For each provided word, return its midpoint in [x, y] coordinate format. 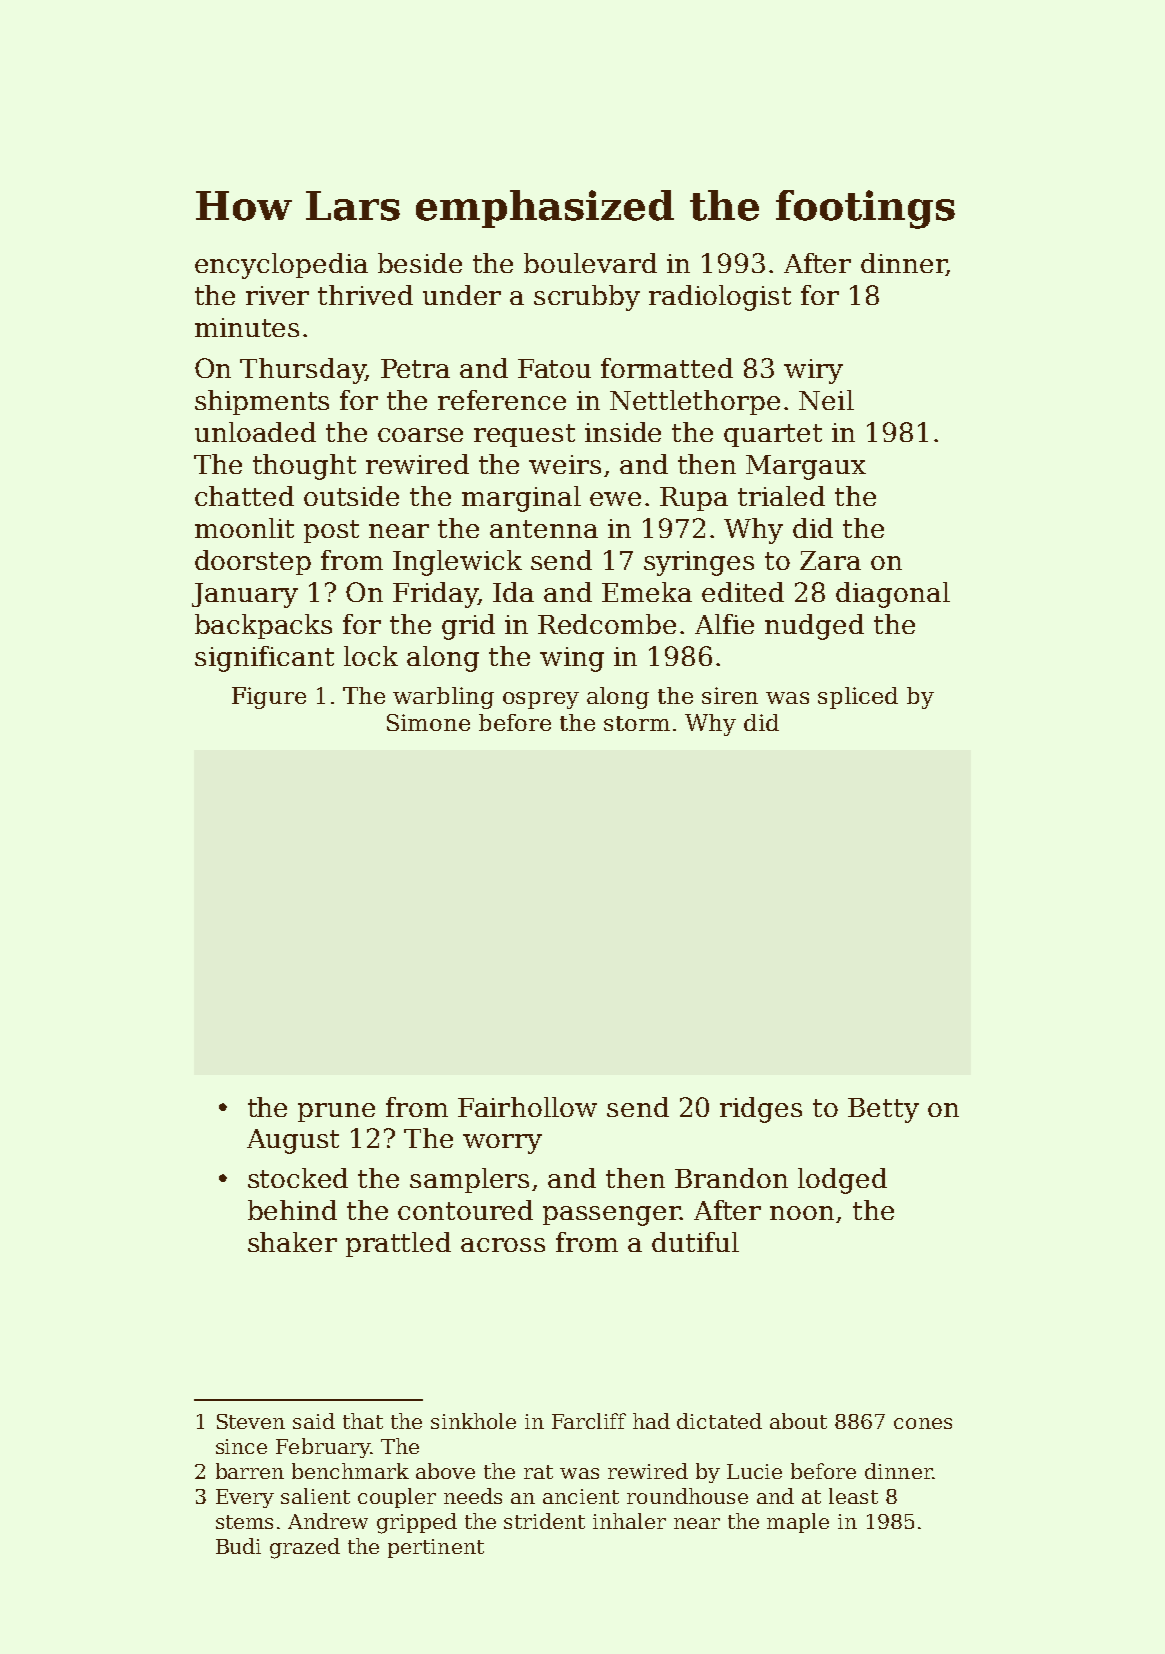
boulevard [590, 263]
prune [336, 1112]
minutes [247, 327]
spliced [858, 698]
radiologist [720, 298]
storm [637, 723]
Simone [428, 722]
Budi [238, 1546]
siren [730, 695]
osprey [541, 700]
